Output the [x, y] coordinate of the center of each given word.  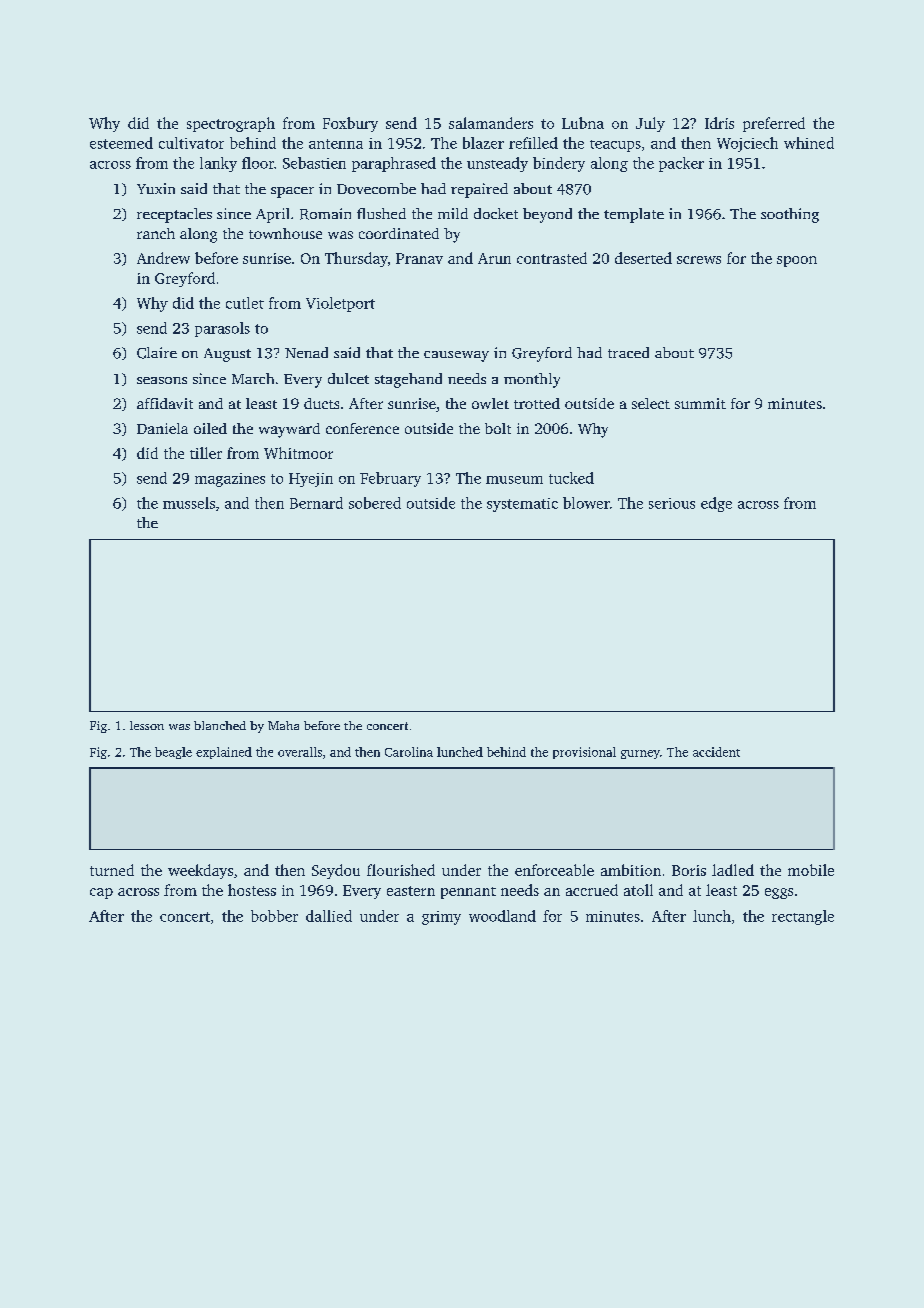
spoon [797, 261]
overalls [300, 752]
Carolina [409, 752]
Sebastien [314, 163]
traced [628, 352]
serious [672, 503]
